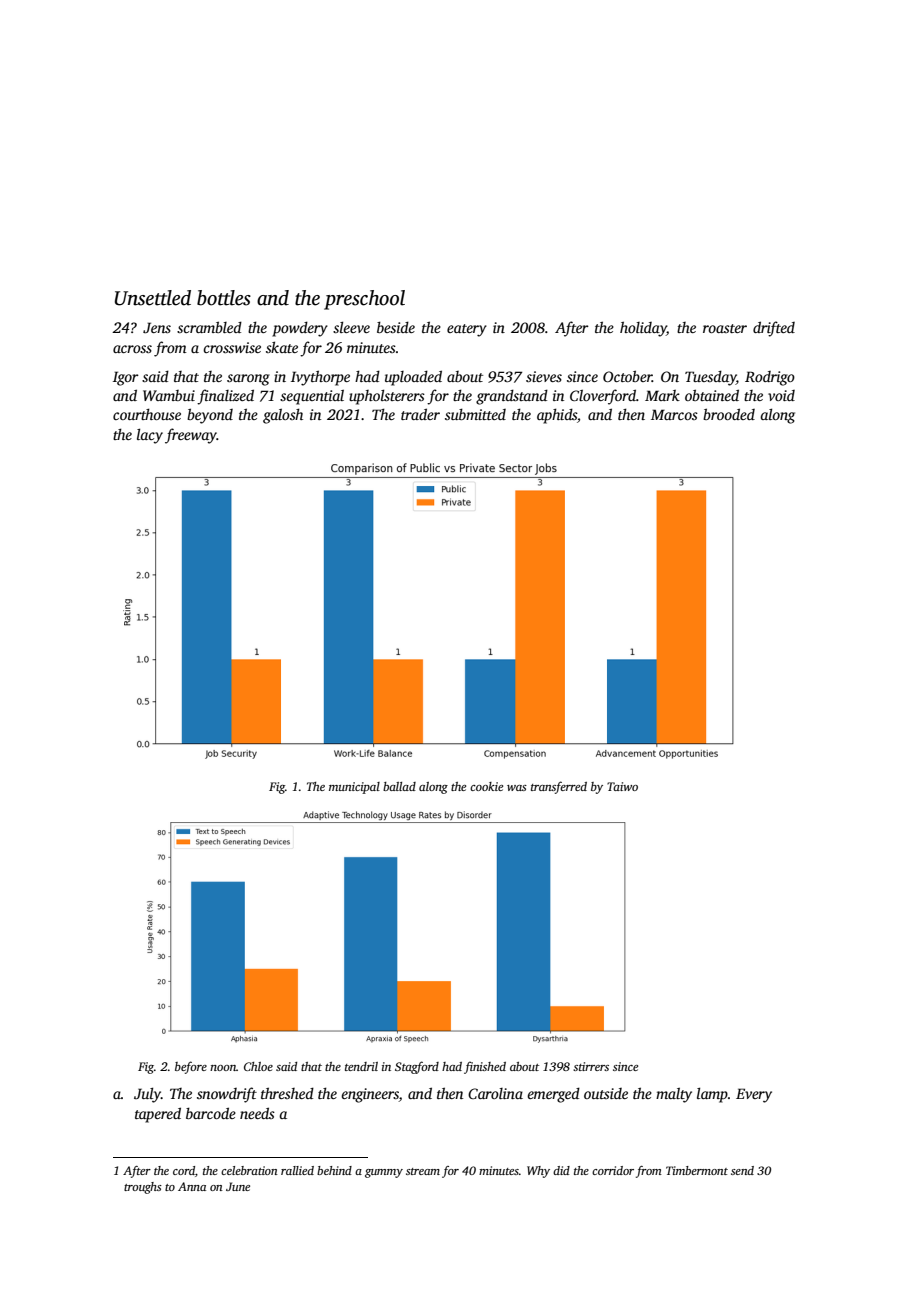 The height and width of the screenshot is (1316, 908). What do you see at coordinates (354, 788) in the screenshot?
I see `municipal` at bounding box center [354, 788].
